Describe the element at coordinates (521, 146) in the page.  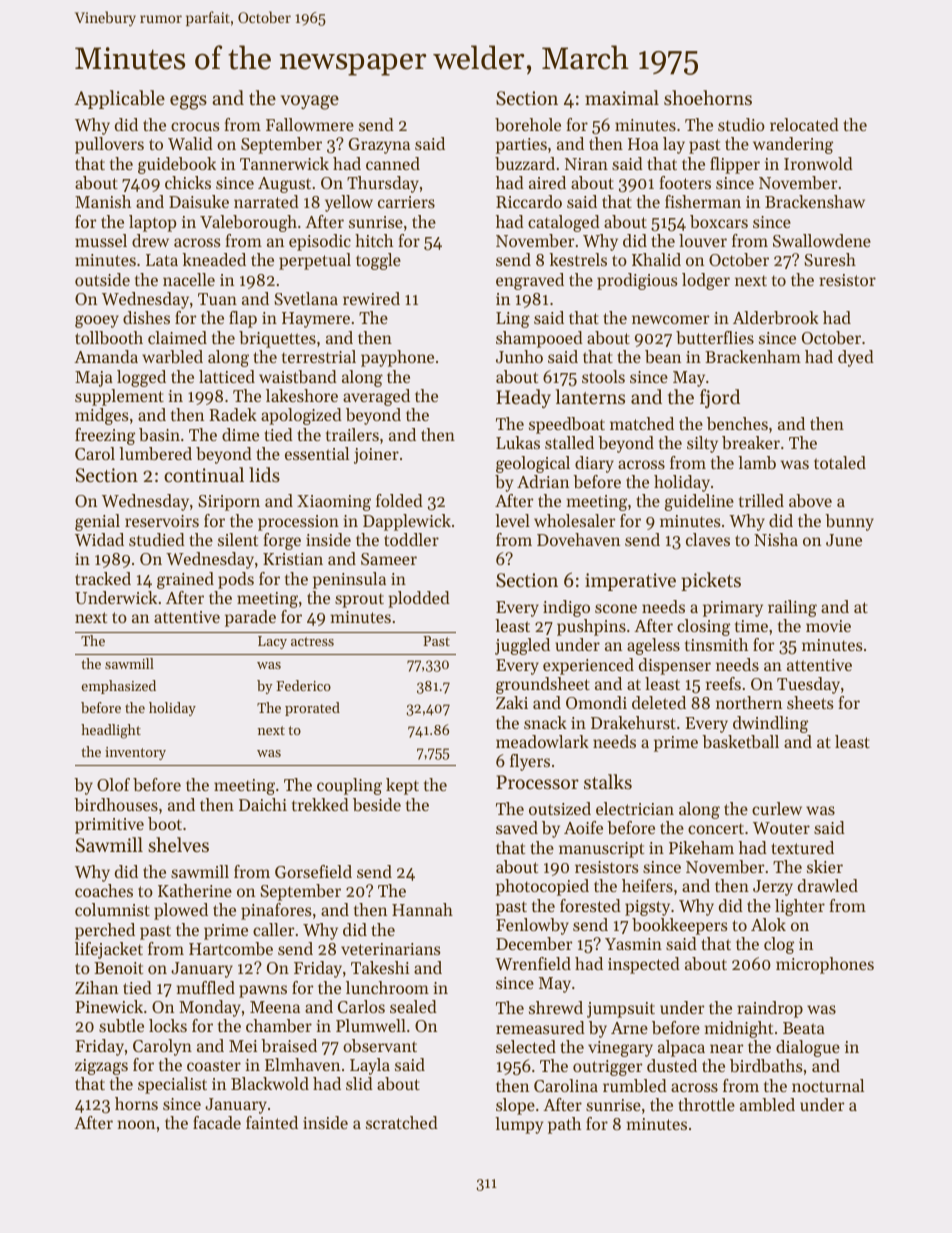
I see `parties` at that location.
